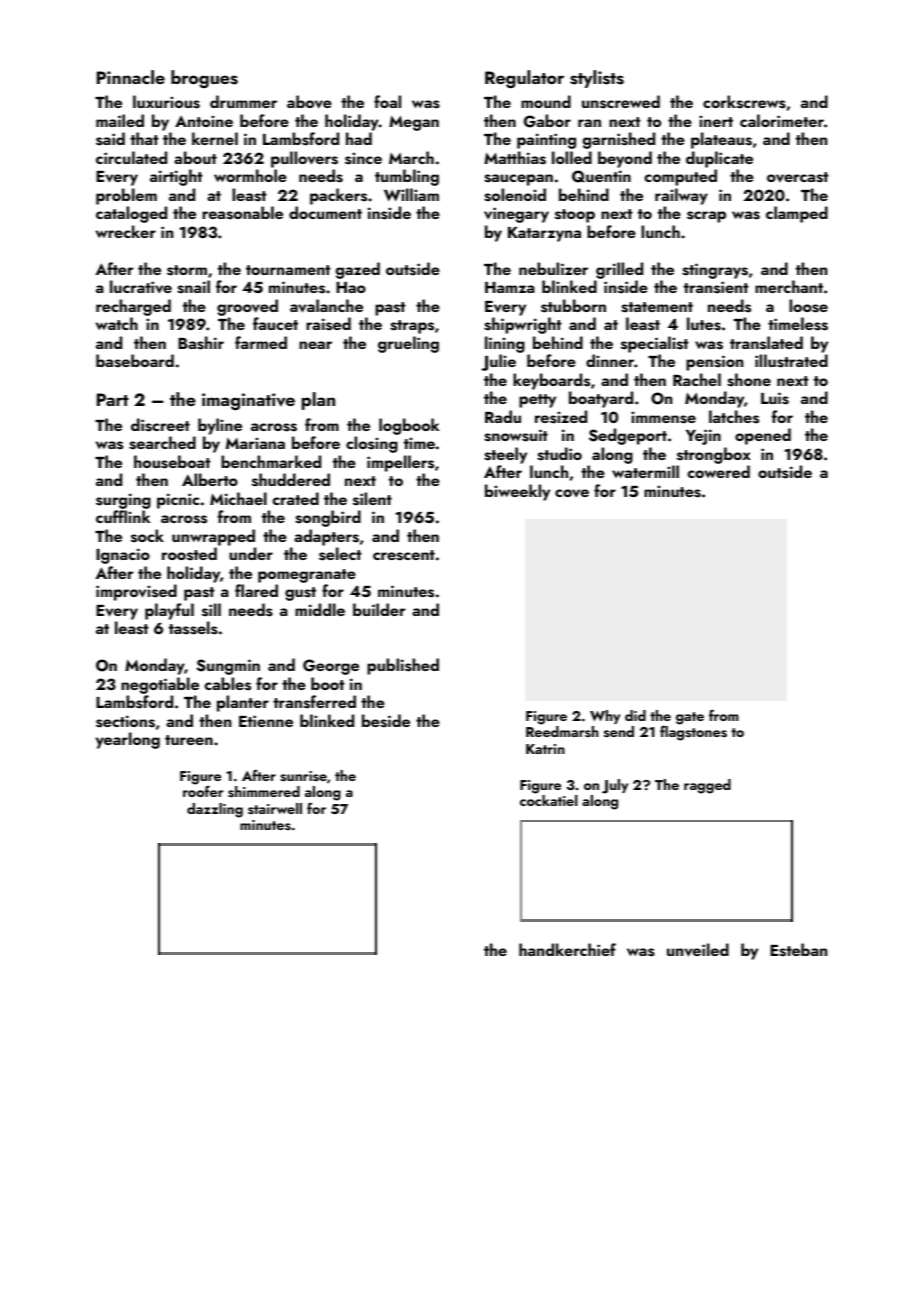  What do you see at coordinates (117, 323) in the screenshot?
I see `watch` at bounding box center [117, 323].
